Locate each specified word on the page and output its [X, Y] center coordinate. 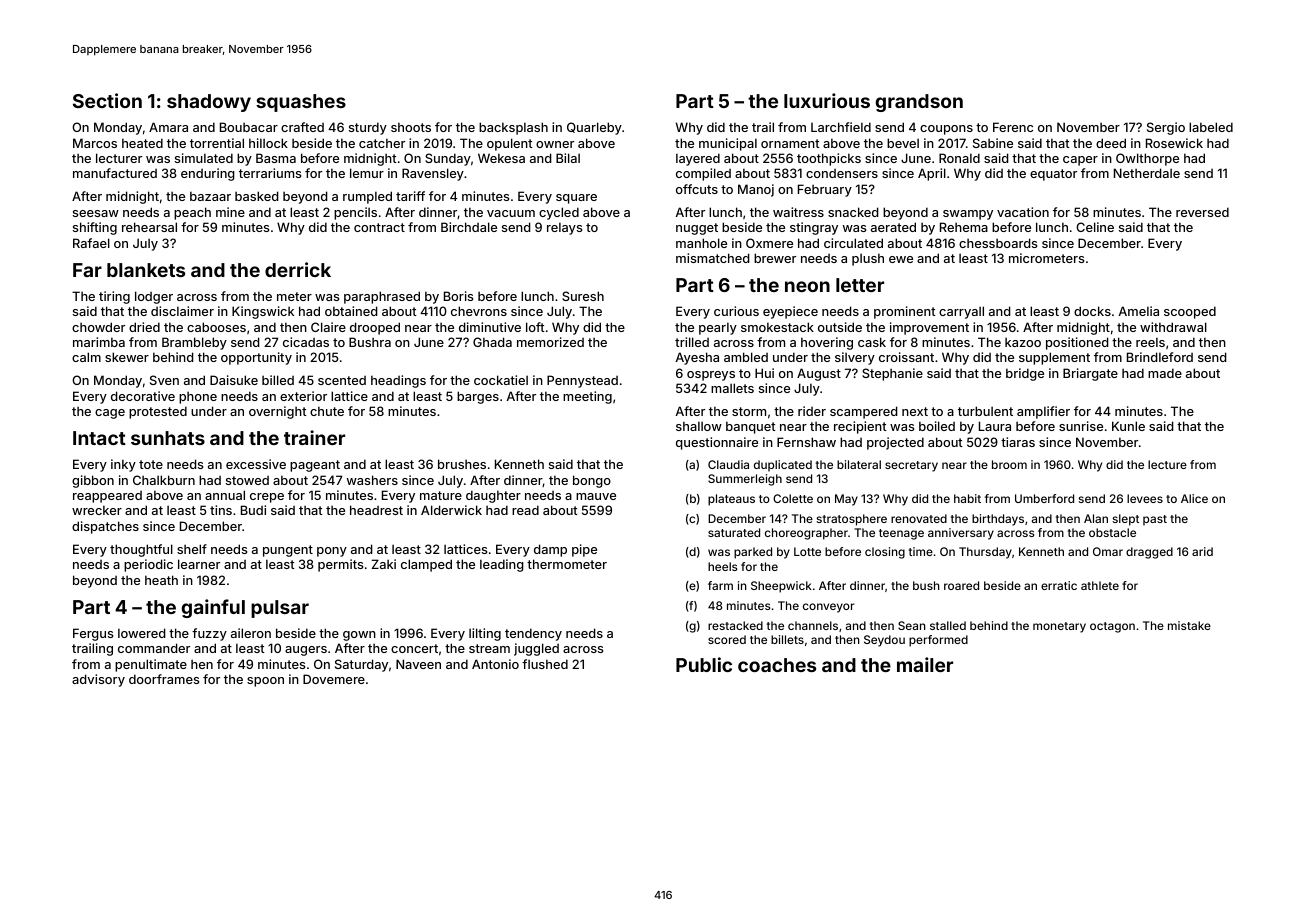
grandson [919, 103]
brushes [462, 464]
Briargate [1090, 374]
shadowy [209, 103]
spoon [265, 682]
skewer [127, 357]
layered [698, 159]
